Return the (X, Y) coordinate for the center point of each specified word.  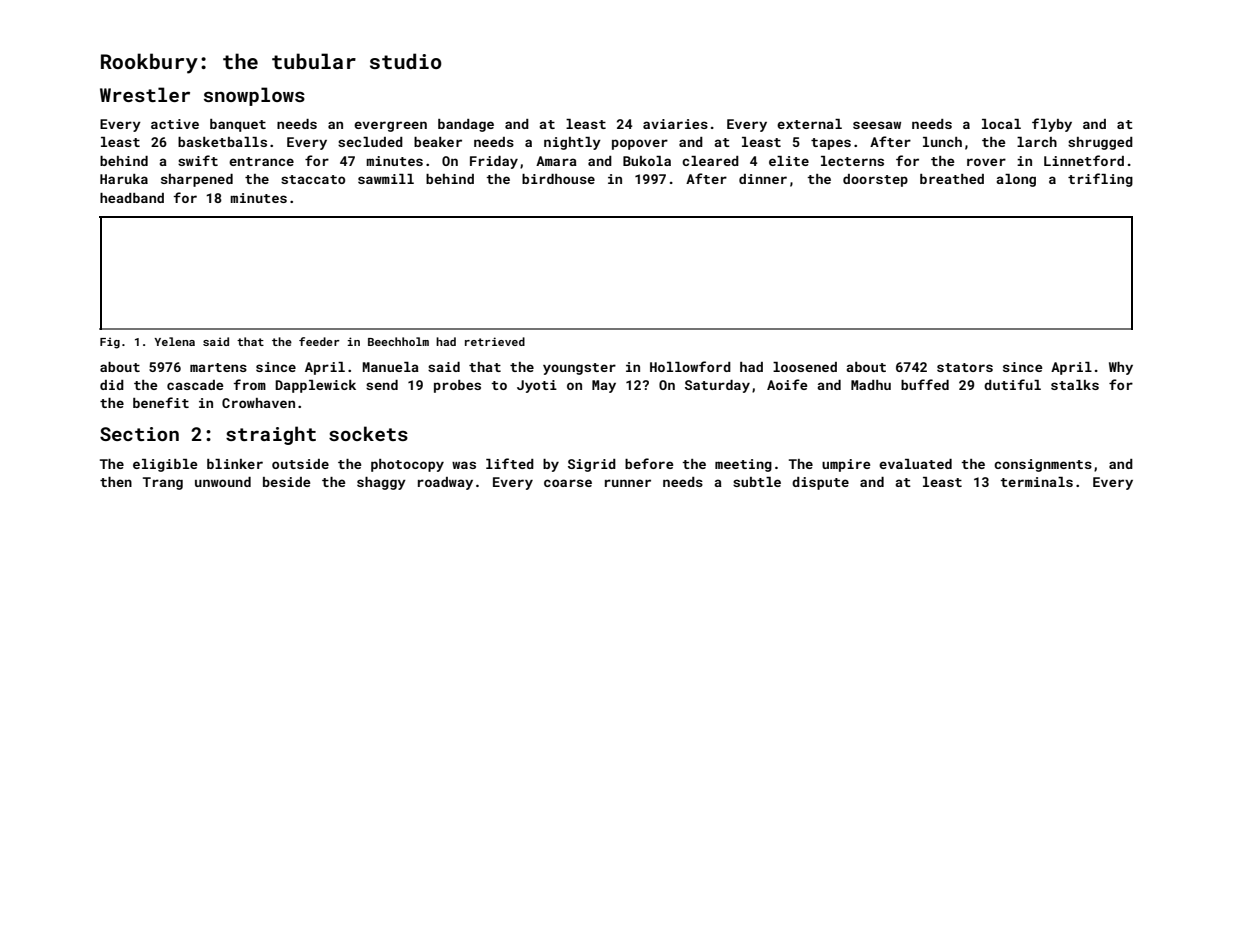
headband (132, 198)
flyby (1052, 125)
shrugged (1100, 143)
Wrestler (145, 94)
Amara (556, 161)
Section (139, 434)
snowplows (254, 96)
